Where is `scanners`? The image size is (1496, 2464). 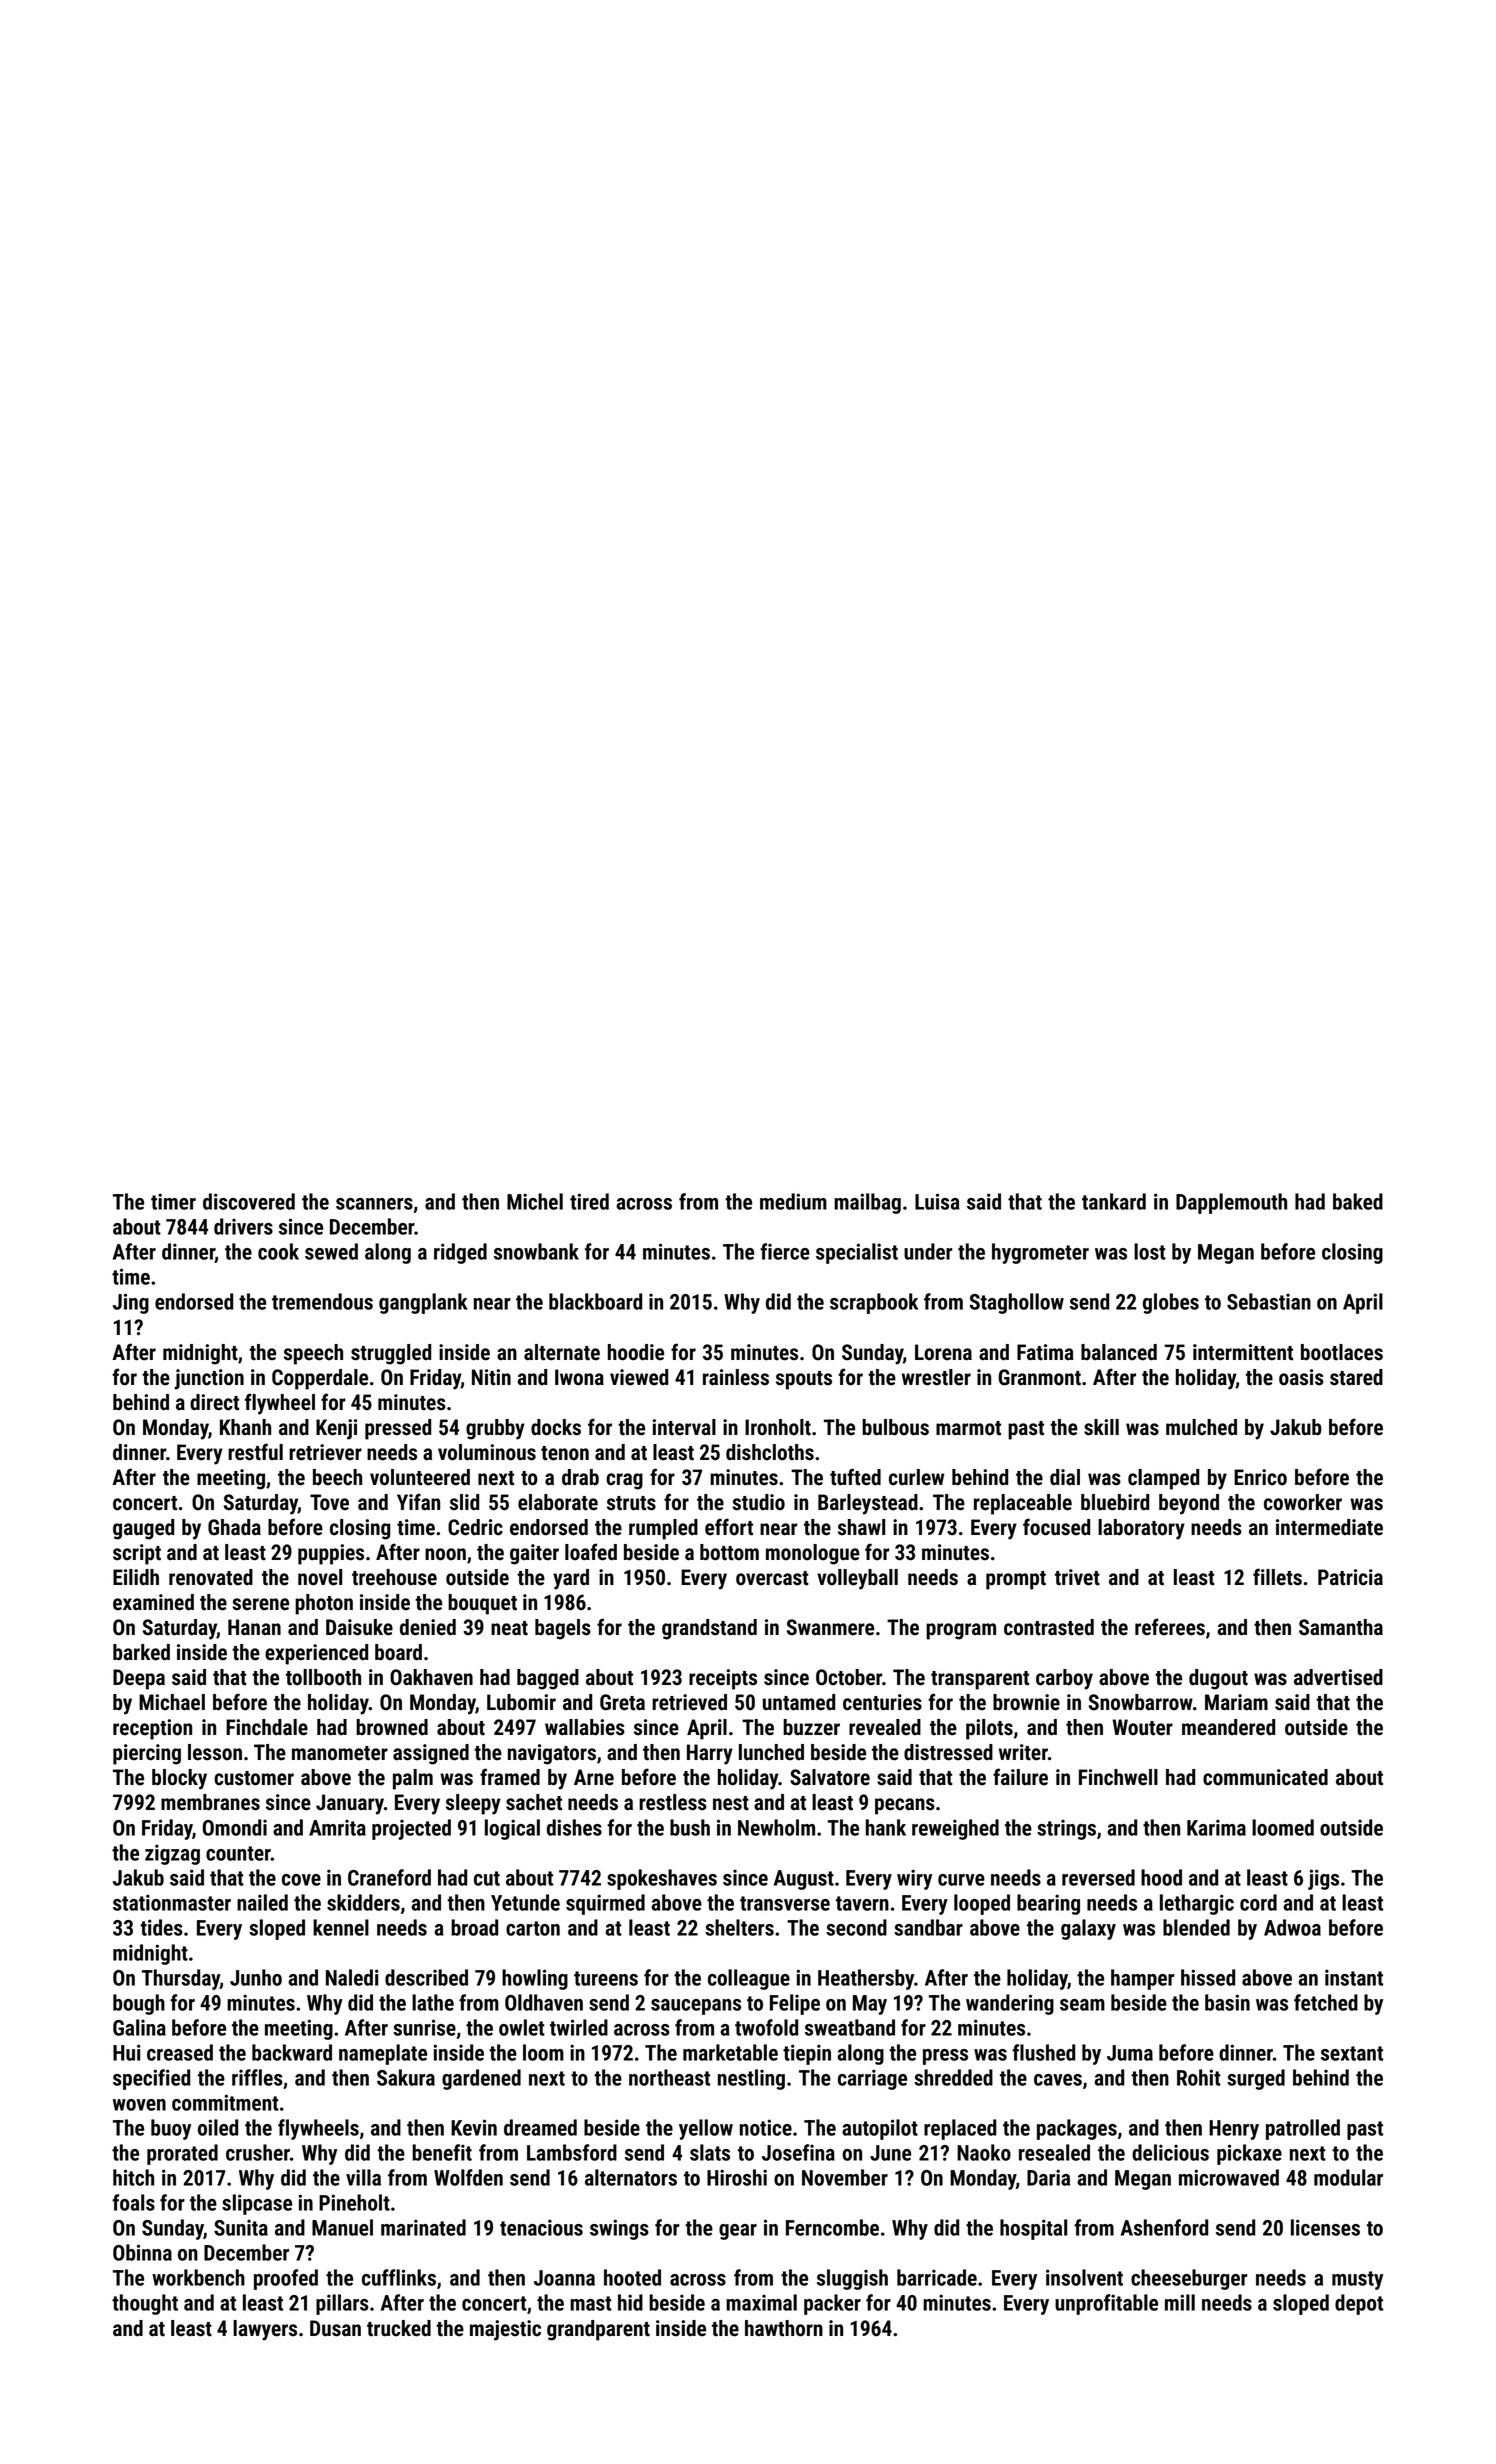 scanners is located at coordinates (374, 1204).
